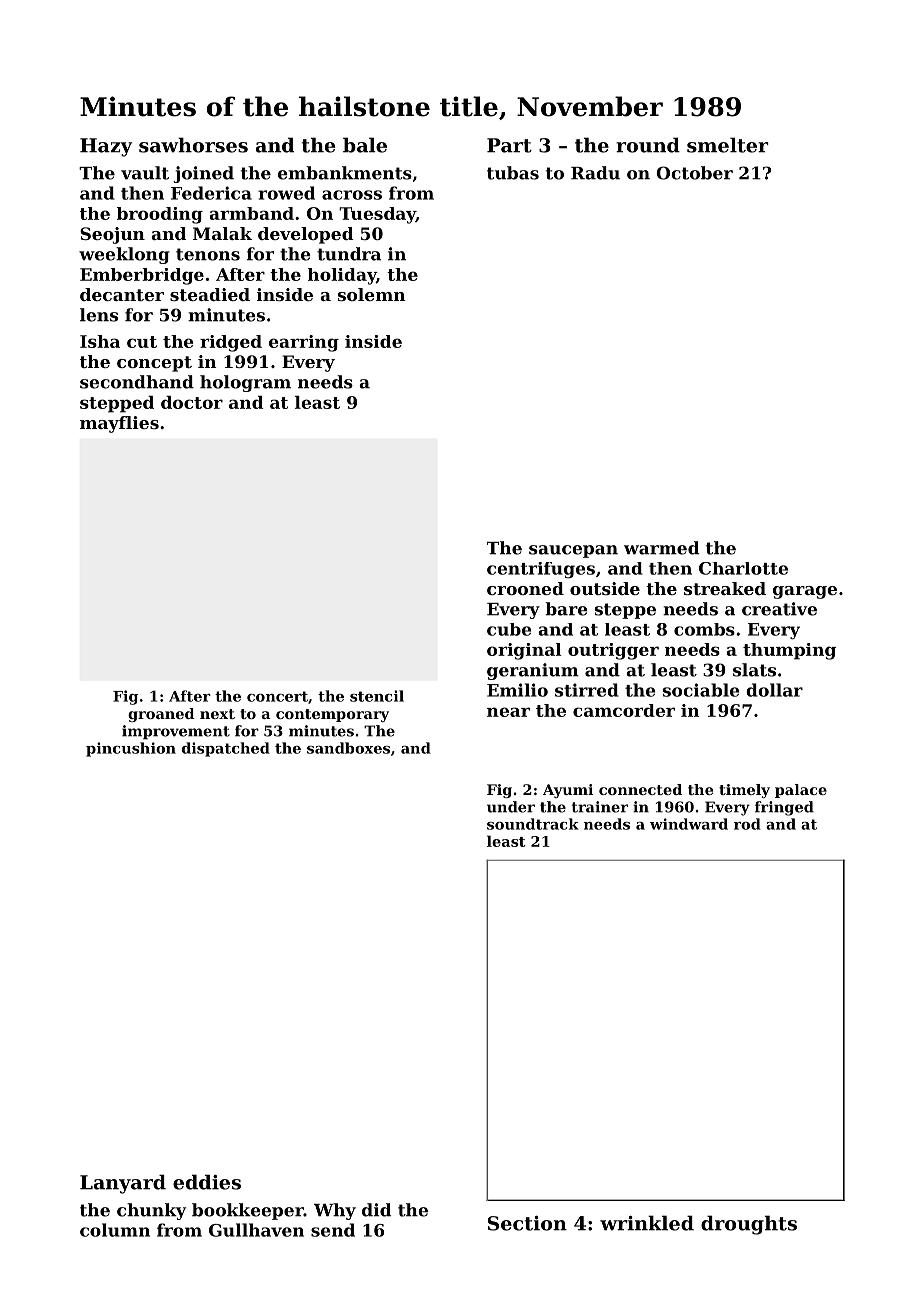 Image resolution: width=924 pixels, height=1311 pixels. Describe the element at coordinates (222, 233) in the screenshot. I see `Malak` at that location.
